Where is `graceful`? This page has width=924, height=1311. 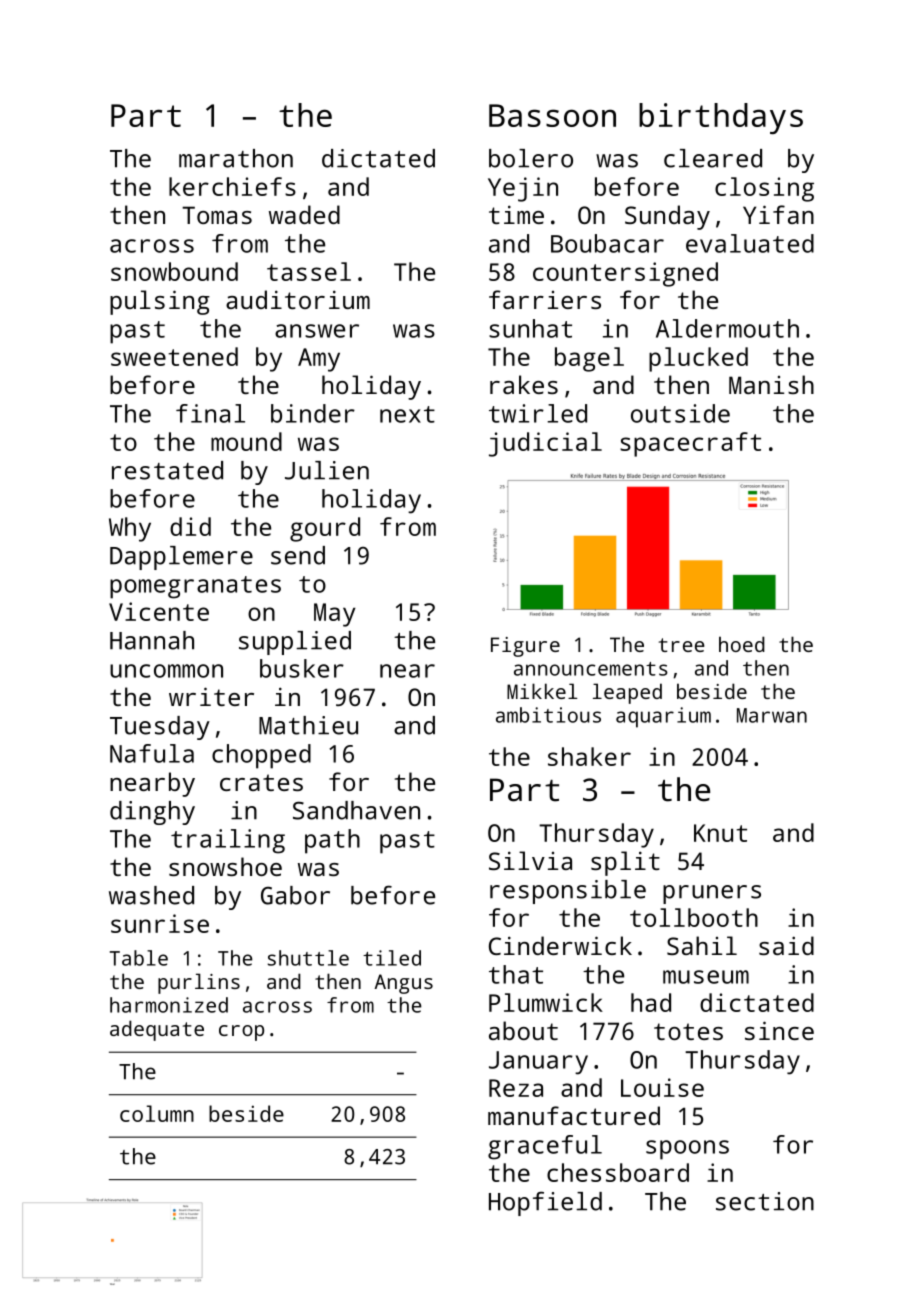
graceful is located at coordinates (545, 1147).
